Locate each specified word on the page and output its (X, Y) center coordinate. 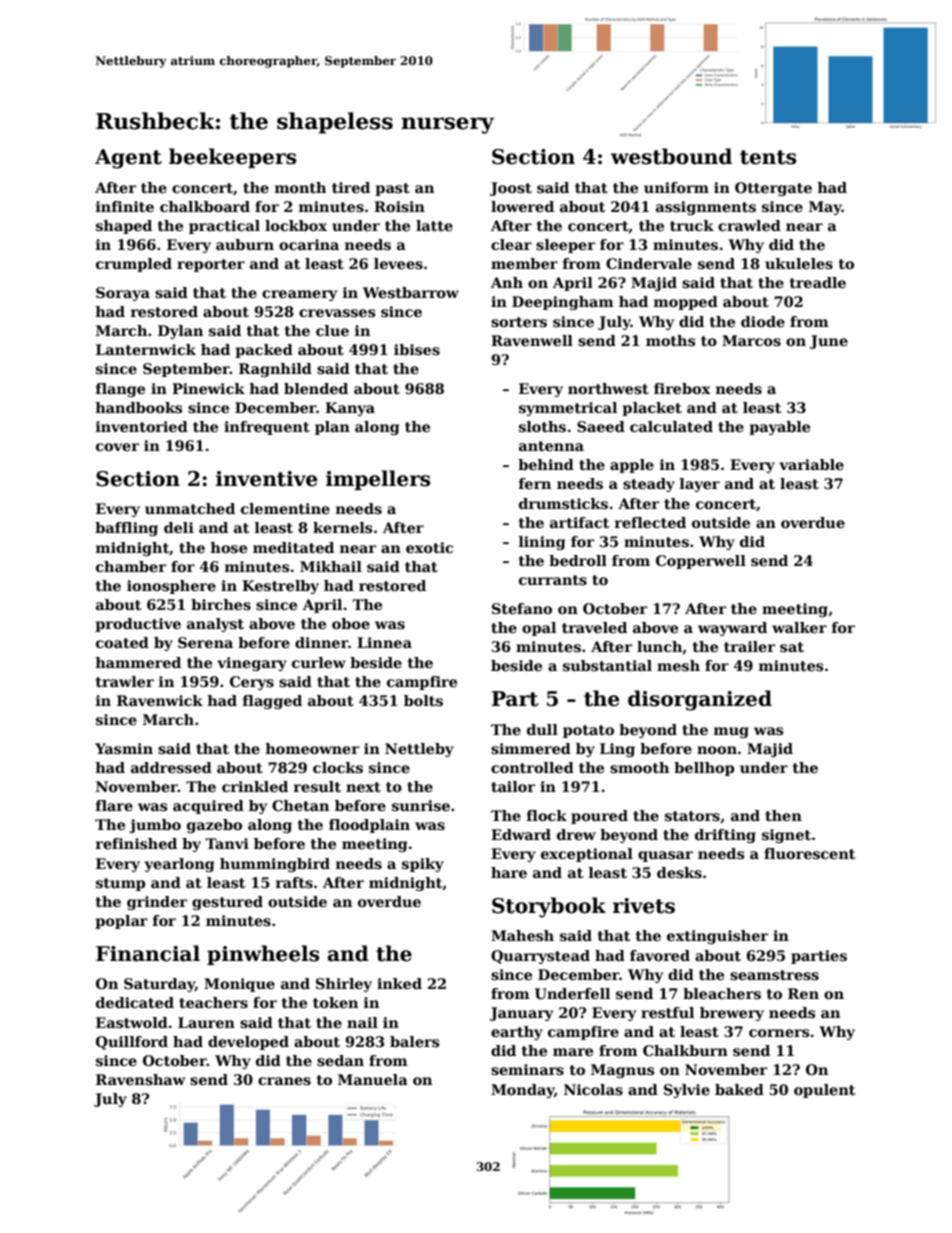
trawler (125, 681)
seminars (527, 1069)
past (392, 189)
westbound (671, 156)
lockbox (296, 225)
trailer (749, 646)
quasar (665, 856)
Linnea (384, 642)
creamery (299, 295)
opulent (825, 1091)
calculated (671, 426)
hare (509, 872)
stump (120, 884)
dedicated (135, 1002)
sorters (519, 322)
